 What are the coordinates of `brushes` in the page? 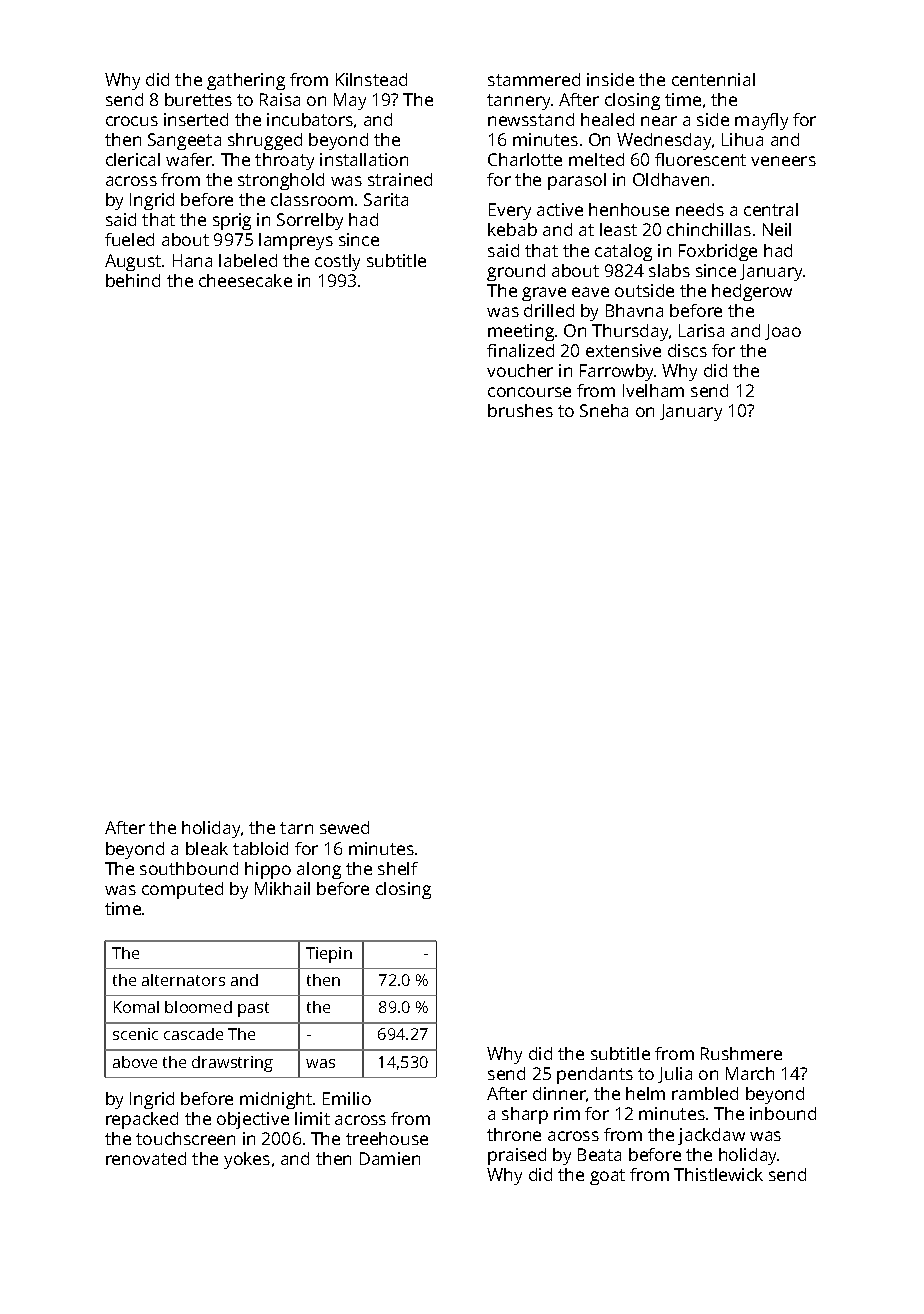 It's located at (520, 410).
